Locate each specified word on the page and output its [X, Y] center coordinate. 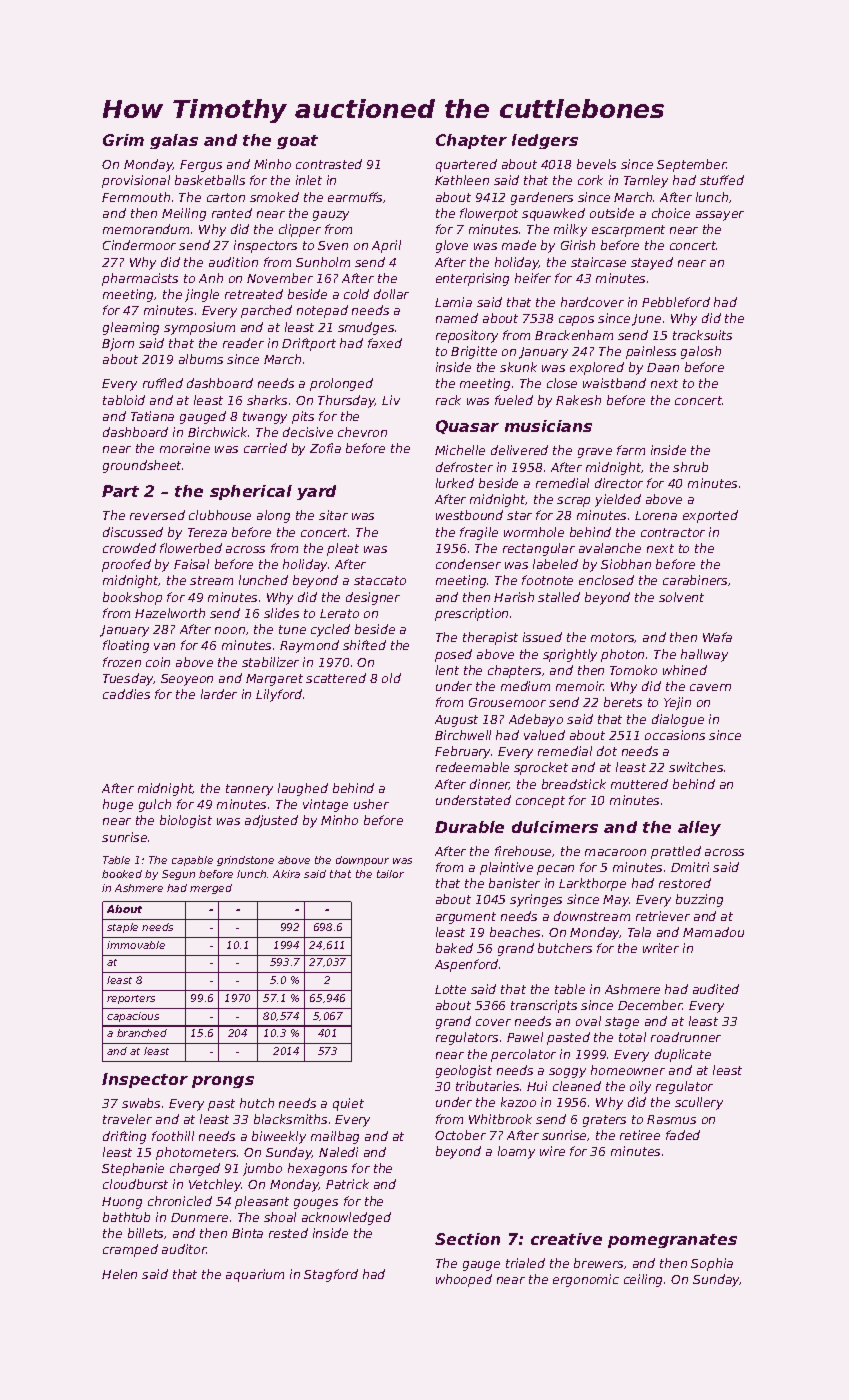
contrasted [329, 164]
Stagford [331, 1275]
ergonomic [586, 1280]
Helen [119, 1274]
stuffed [722, 180]
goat [297, 142]
